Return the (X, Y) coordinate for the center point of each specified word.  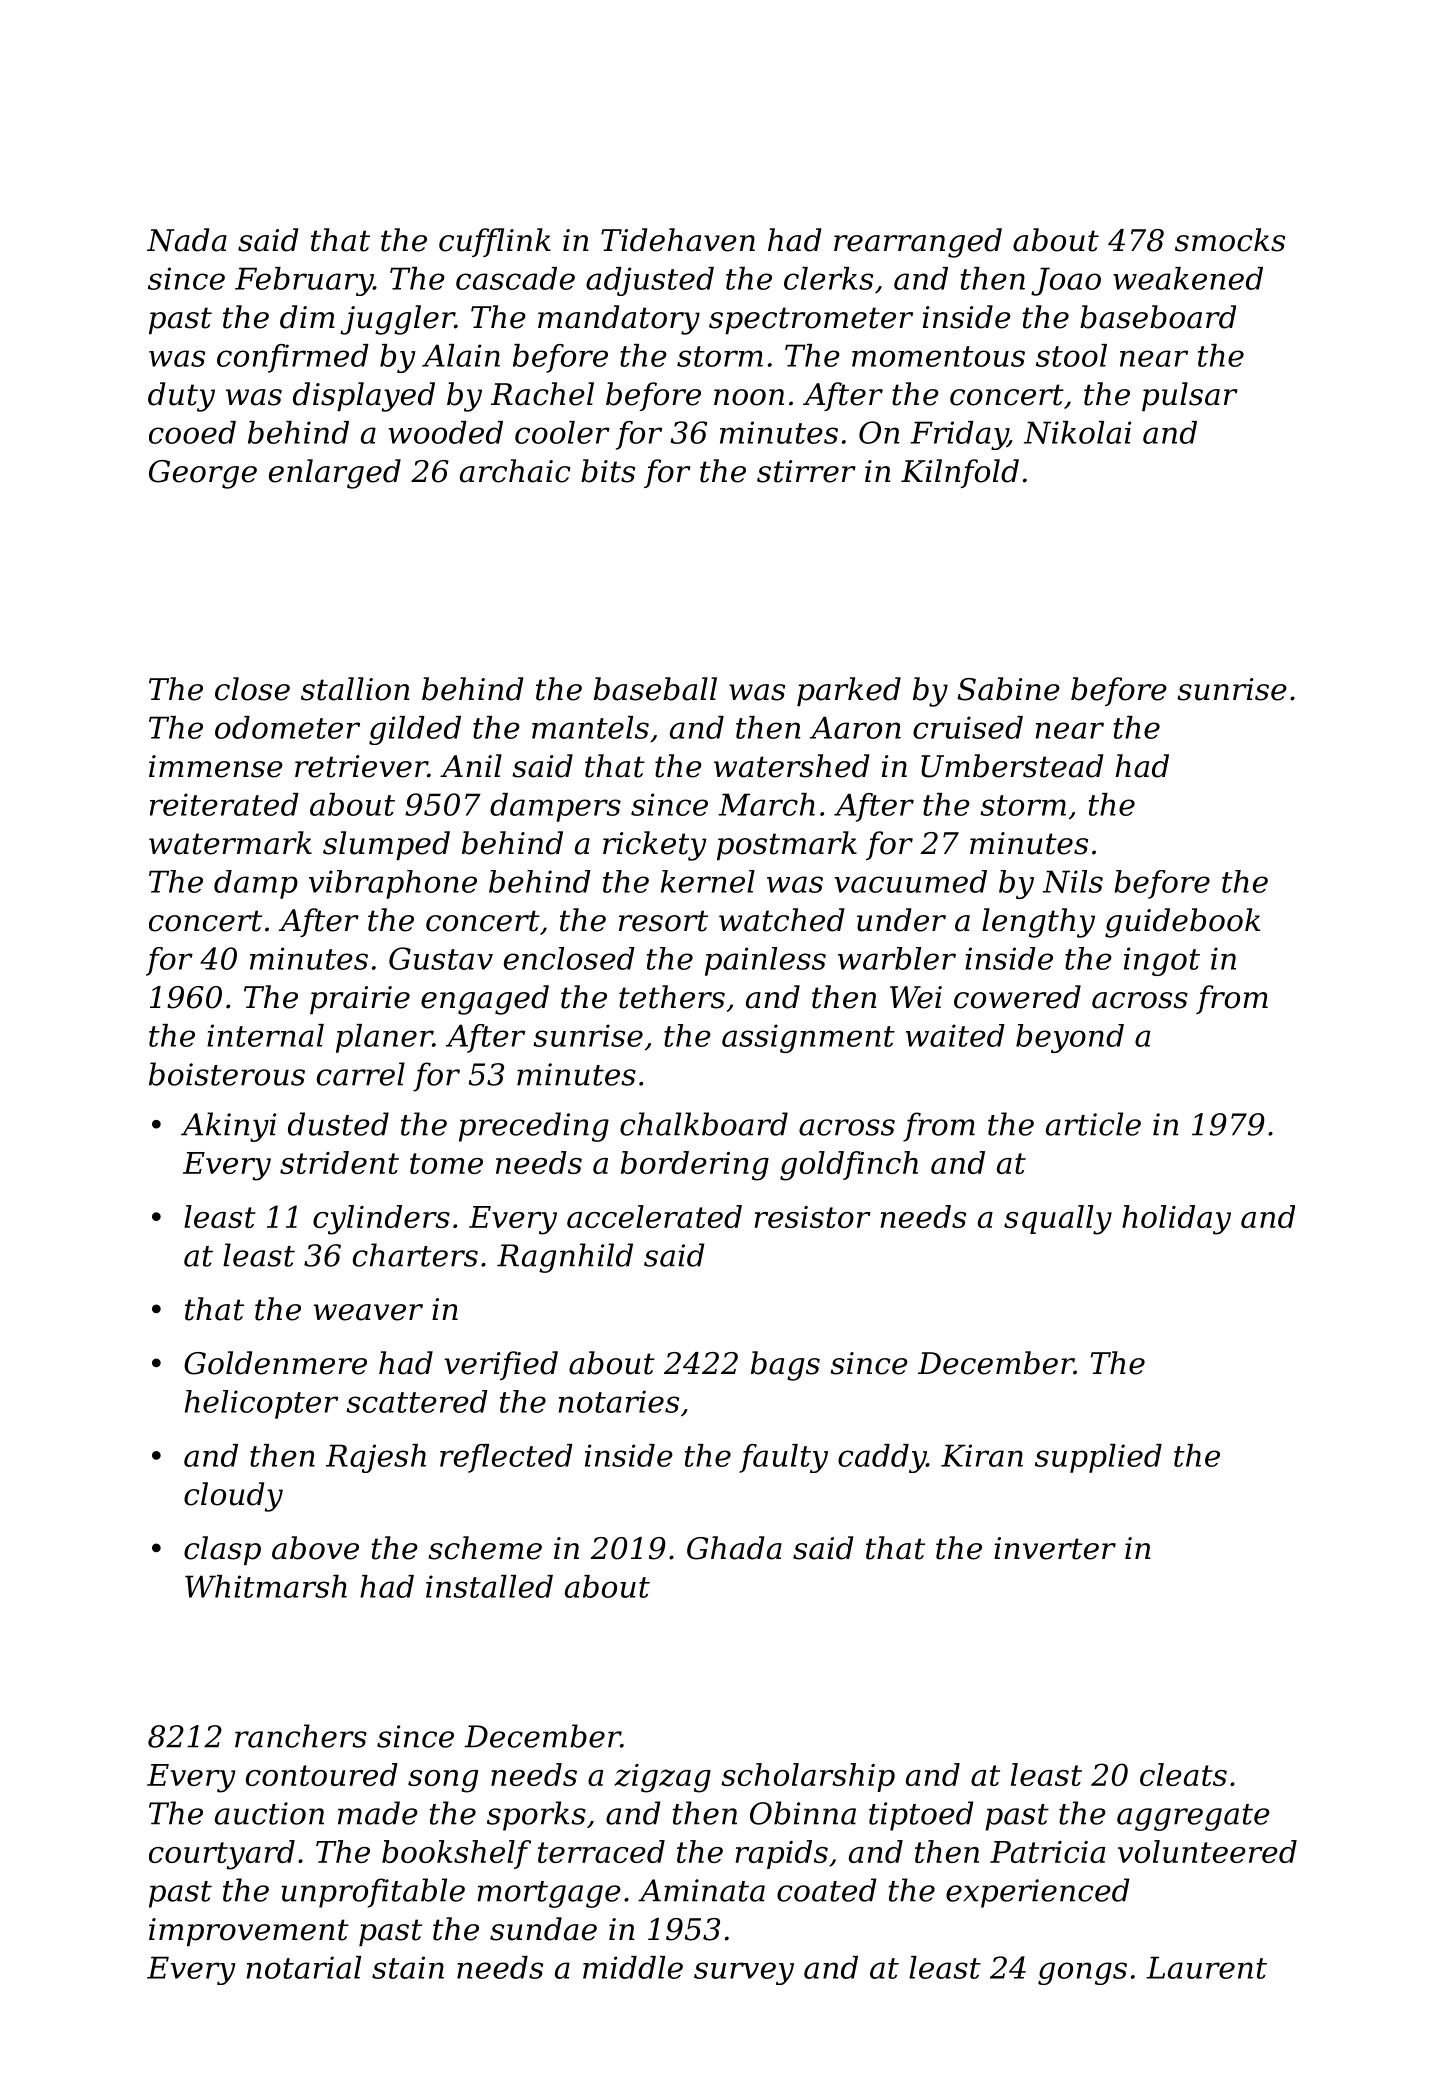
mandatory (619, 320)
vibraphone (393, 884)
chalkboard (704, 1124)
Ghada (734, 1548)
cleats (1183, 1774)
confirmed (293, 358)
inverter (1055, 1548)
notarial (304, 1967)
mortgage (549, 1894)
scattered (417, 1401)
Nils (1073, 881)
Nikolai (1077, 432)
